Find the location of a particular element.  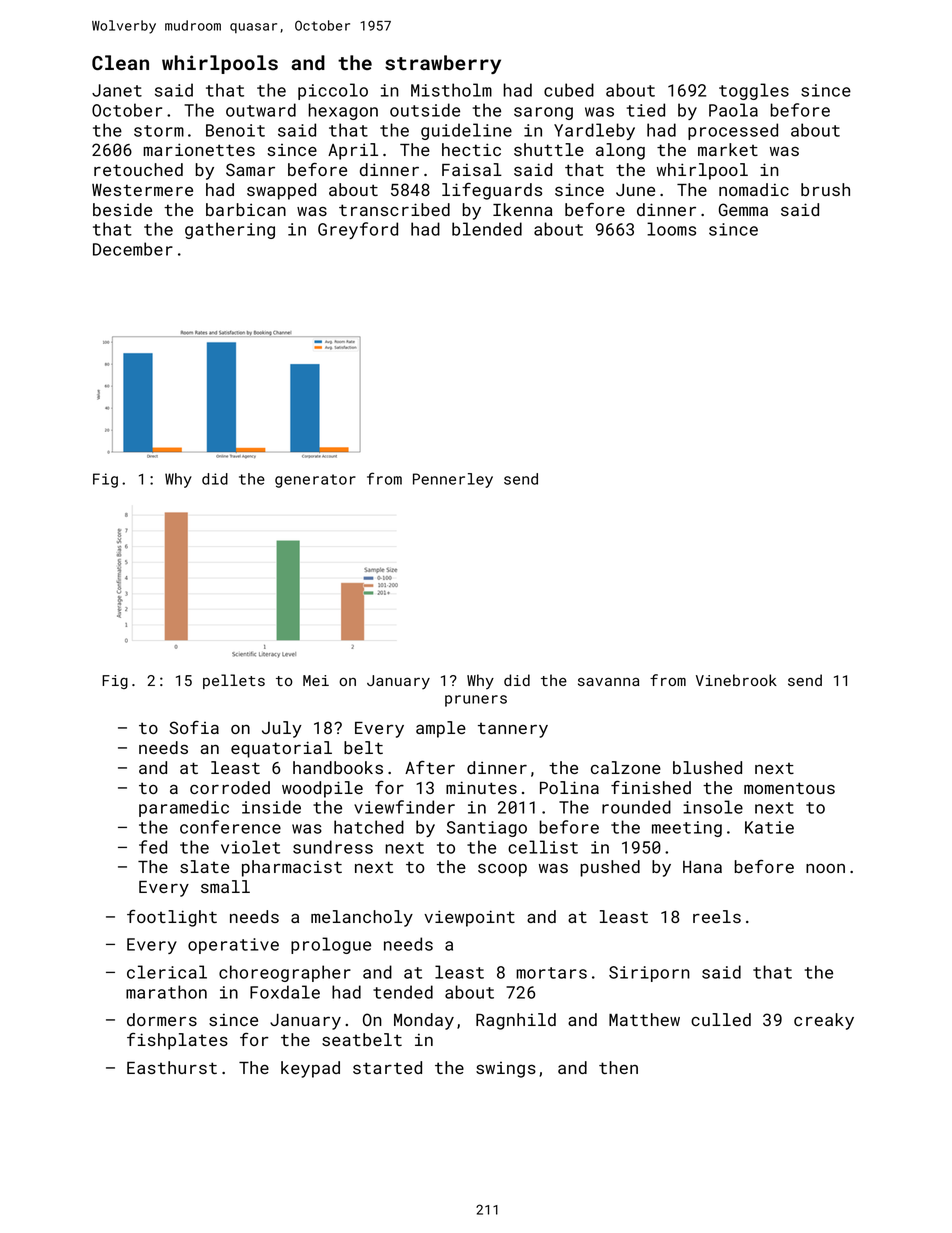

brush is located at coordinates (825, 189).
